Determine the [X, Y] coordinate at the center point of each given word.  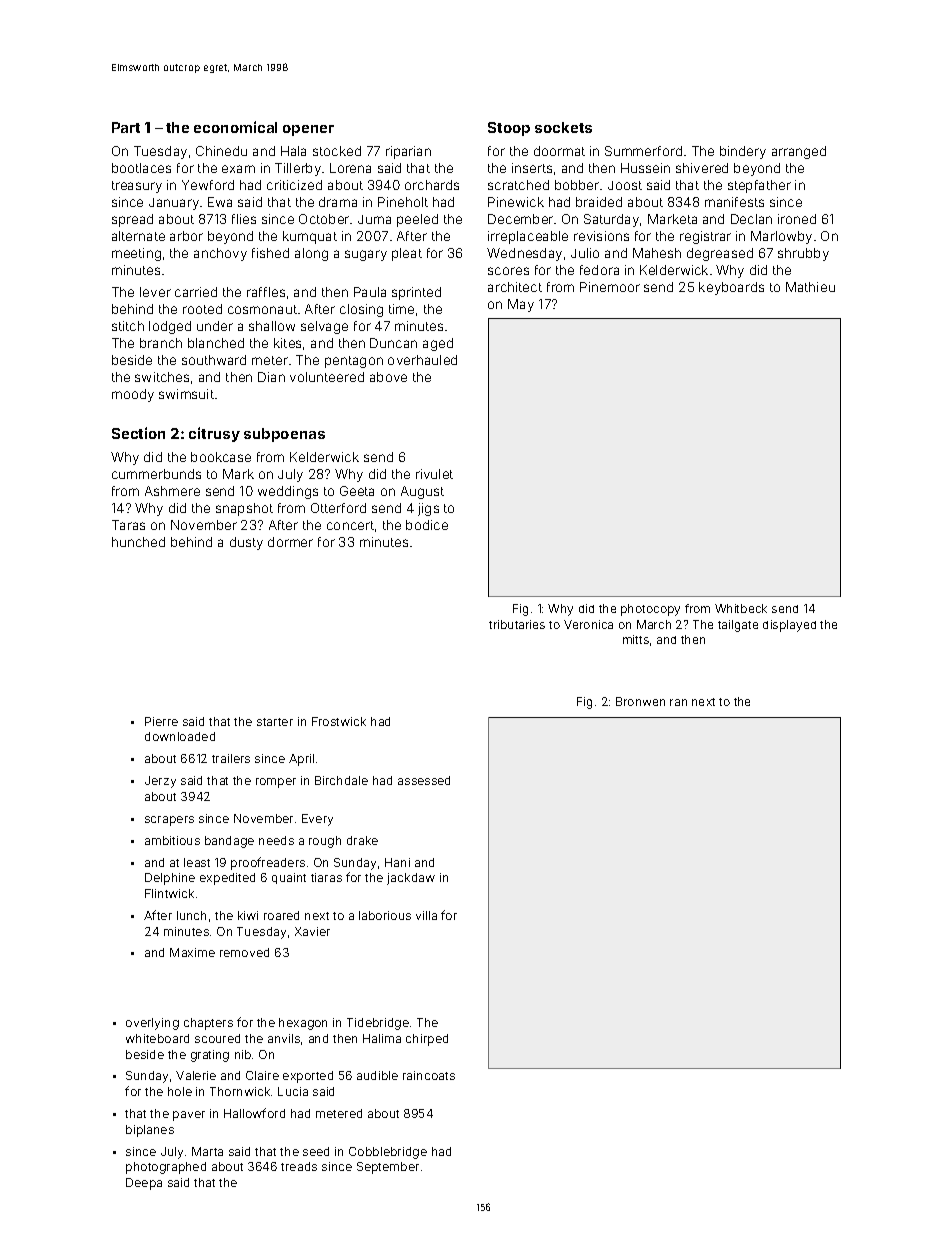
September [388, 1168]
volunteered [327, 377]
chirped [427, 1040]
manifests [734, 202]
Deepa [144, 1184]
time [401, 309]
